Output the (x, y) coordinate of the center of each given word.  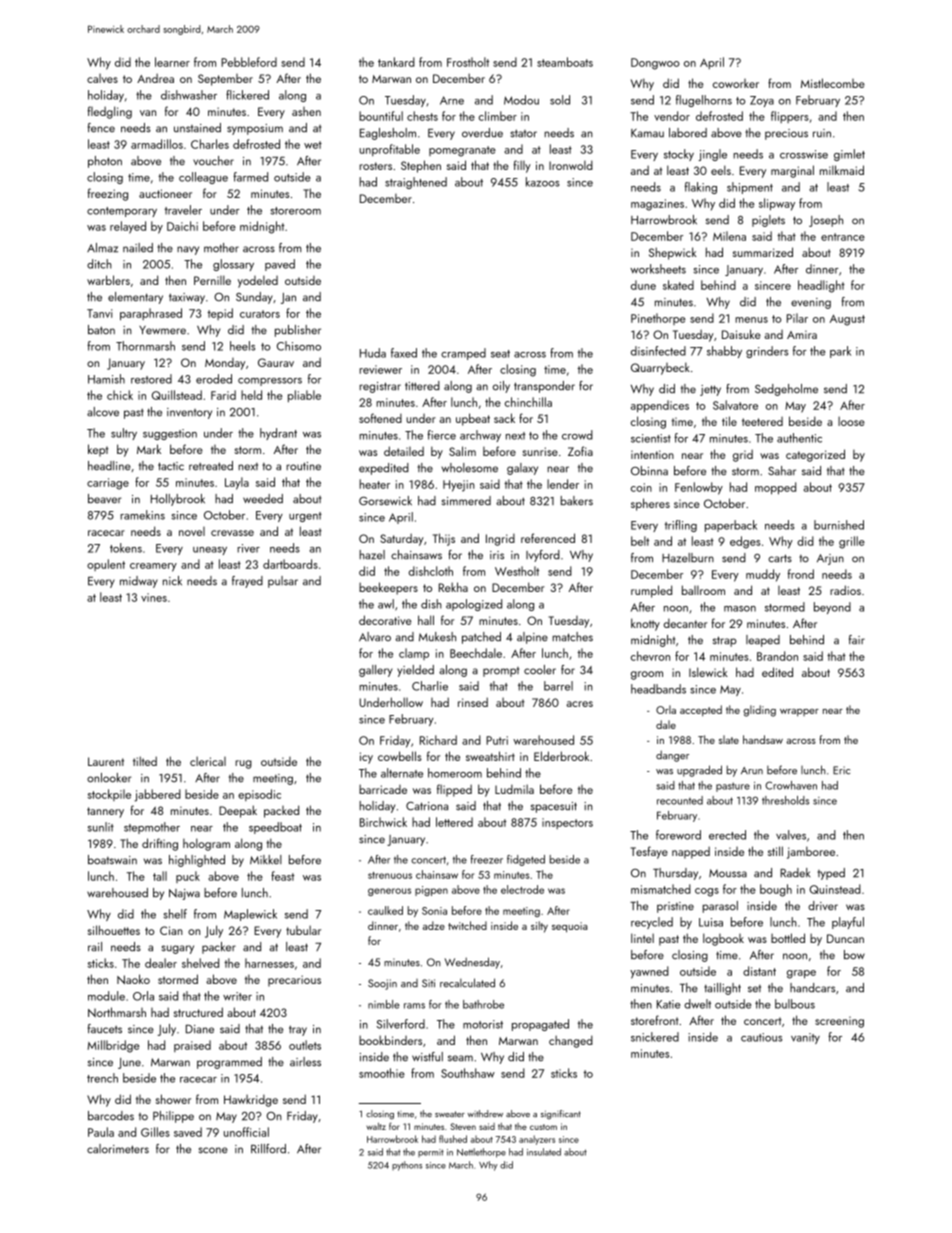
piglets (768, 221)
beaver (105, 498)
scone (213, 1150)
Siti (428, 983)
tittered (422, 385)
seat (500, 354)
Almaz (102, 248)
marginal (792, 171)
